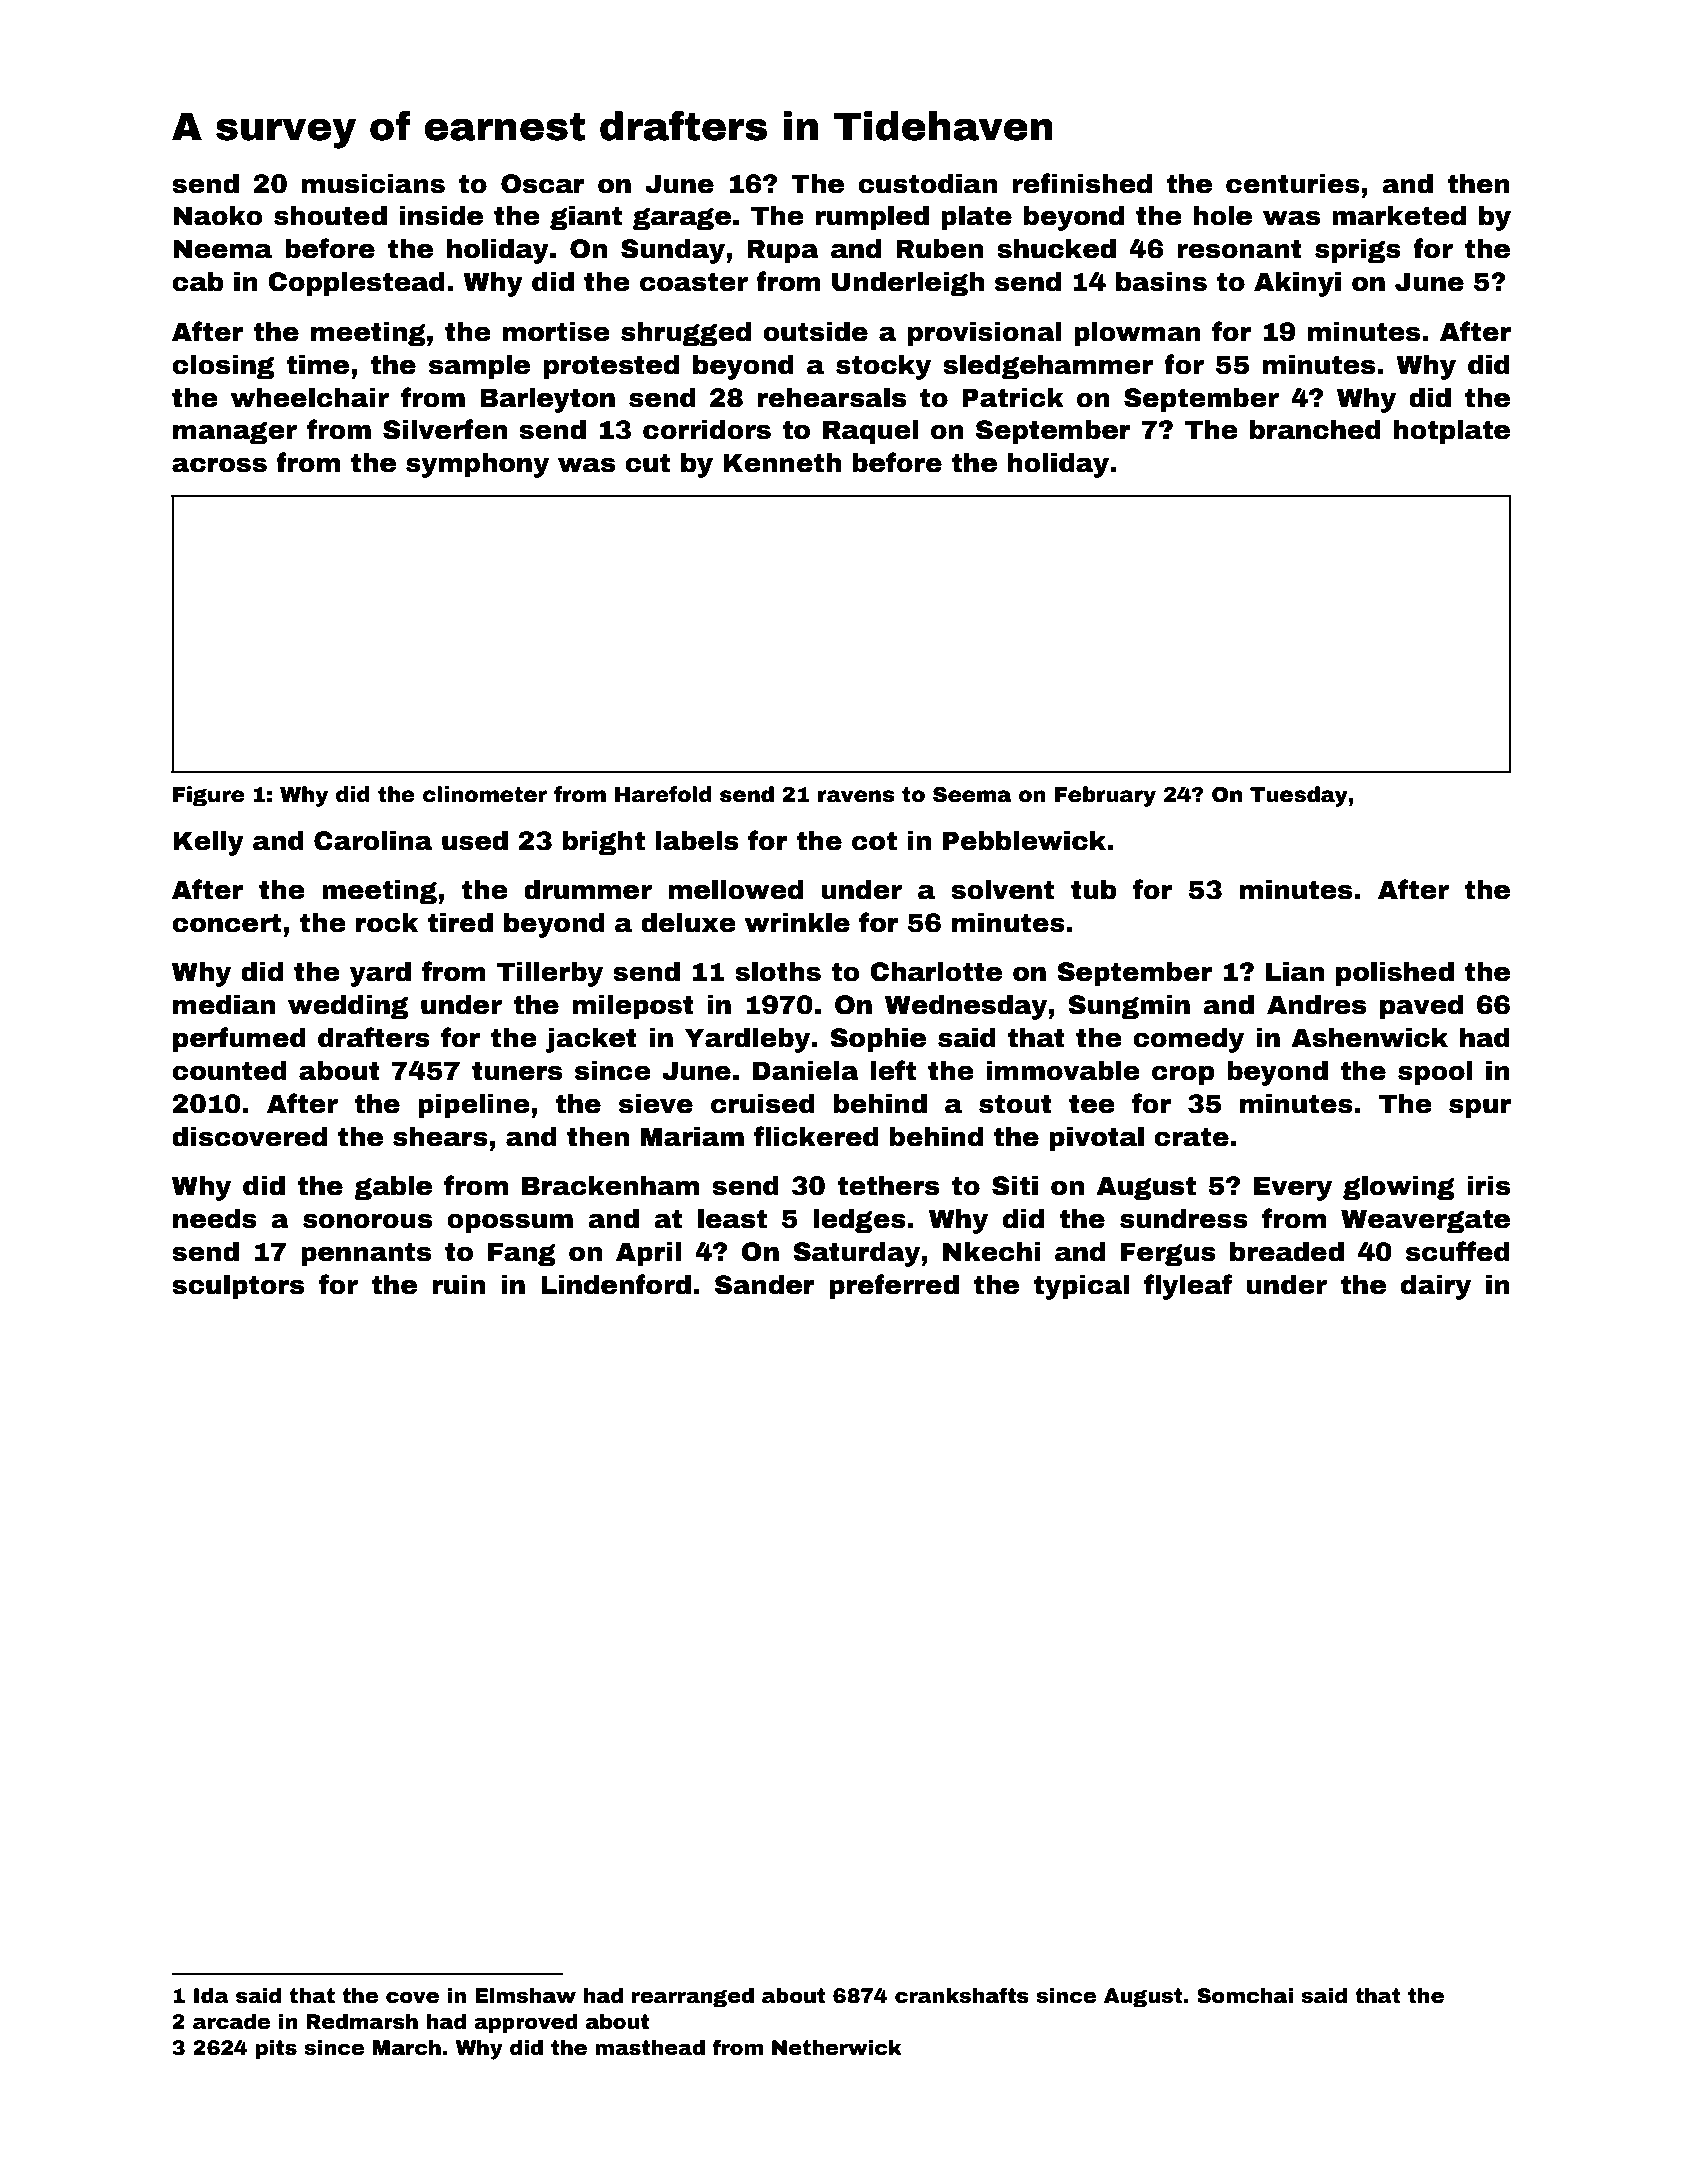  What do you see at coordinates (816, 1136) in the screenshot?
I see `flickered` at bounding box center [816, 1136].
